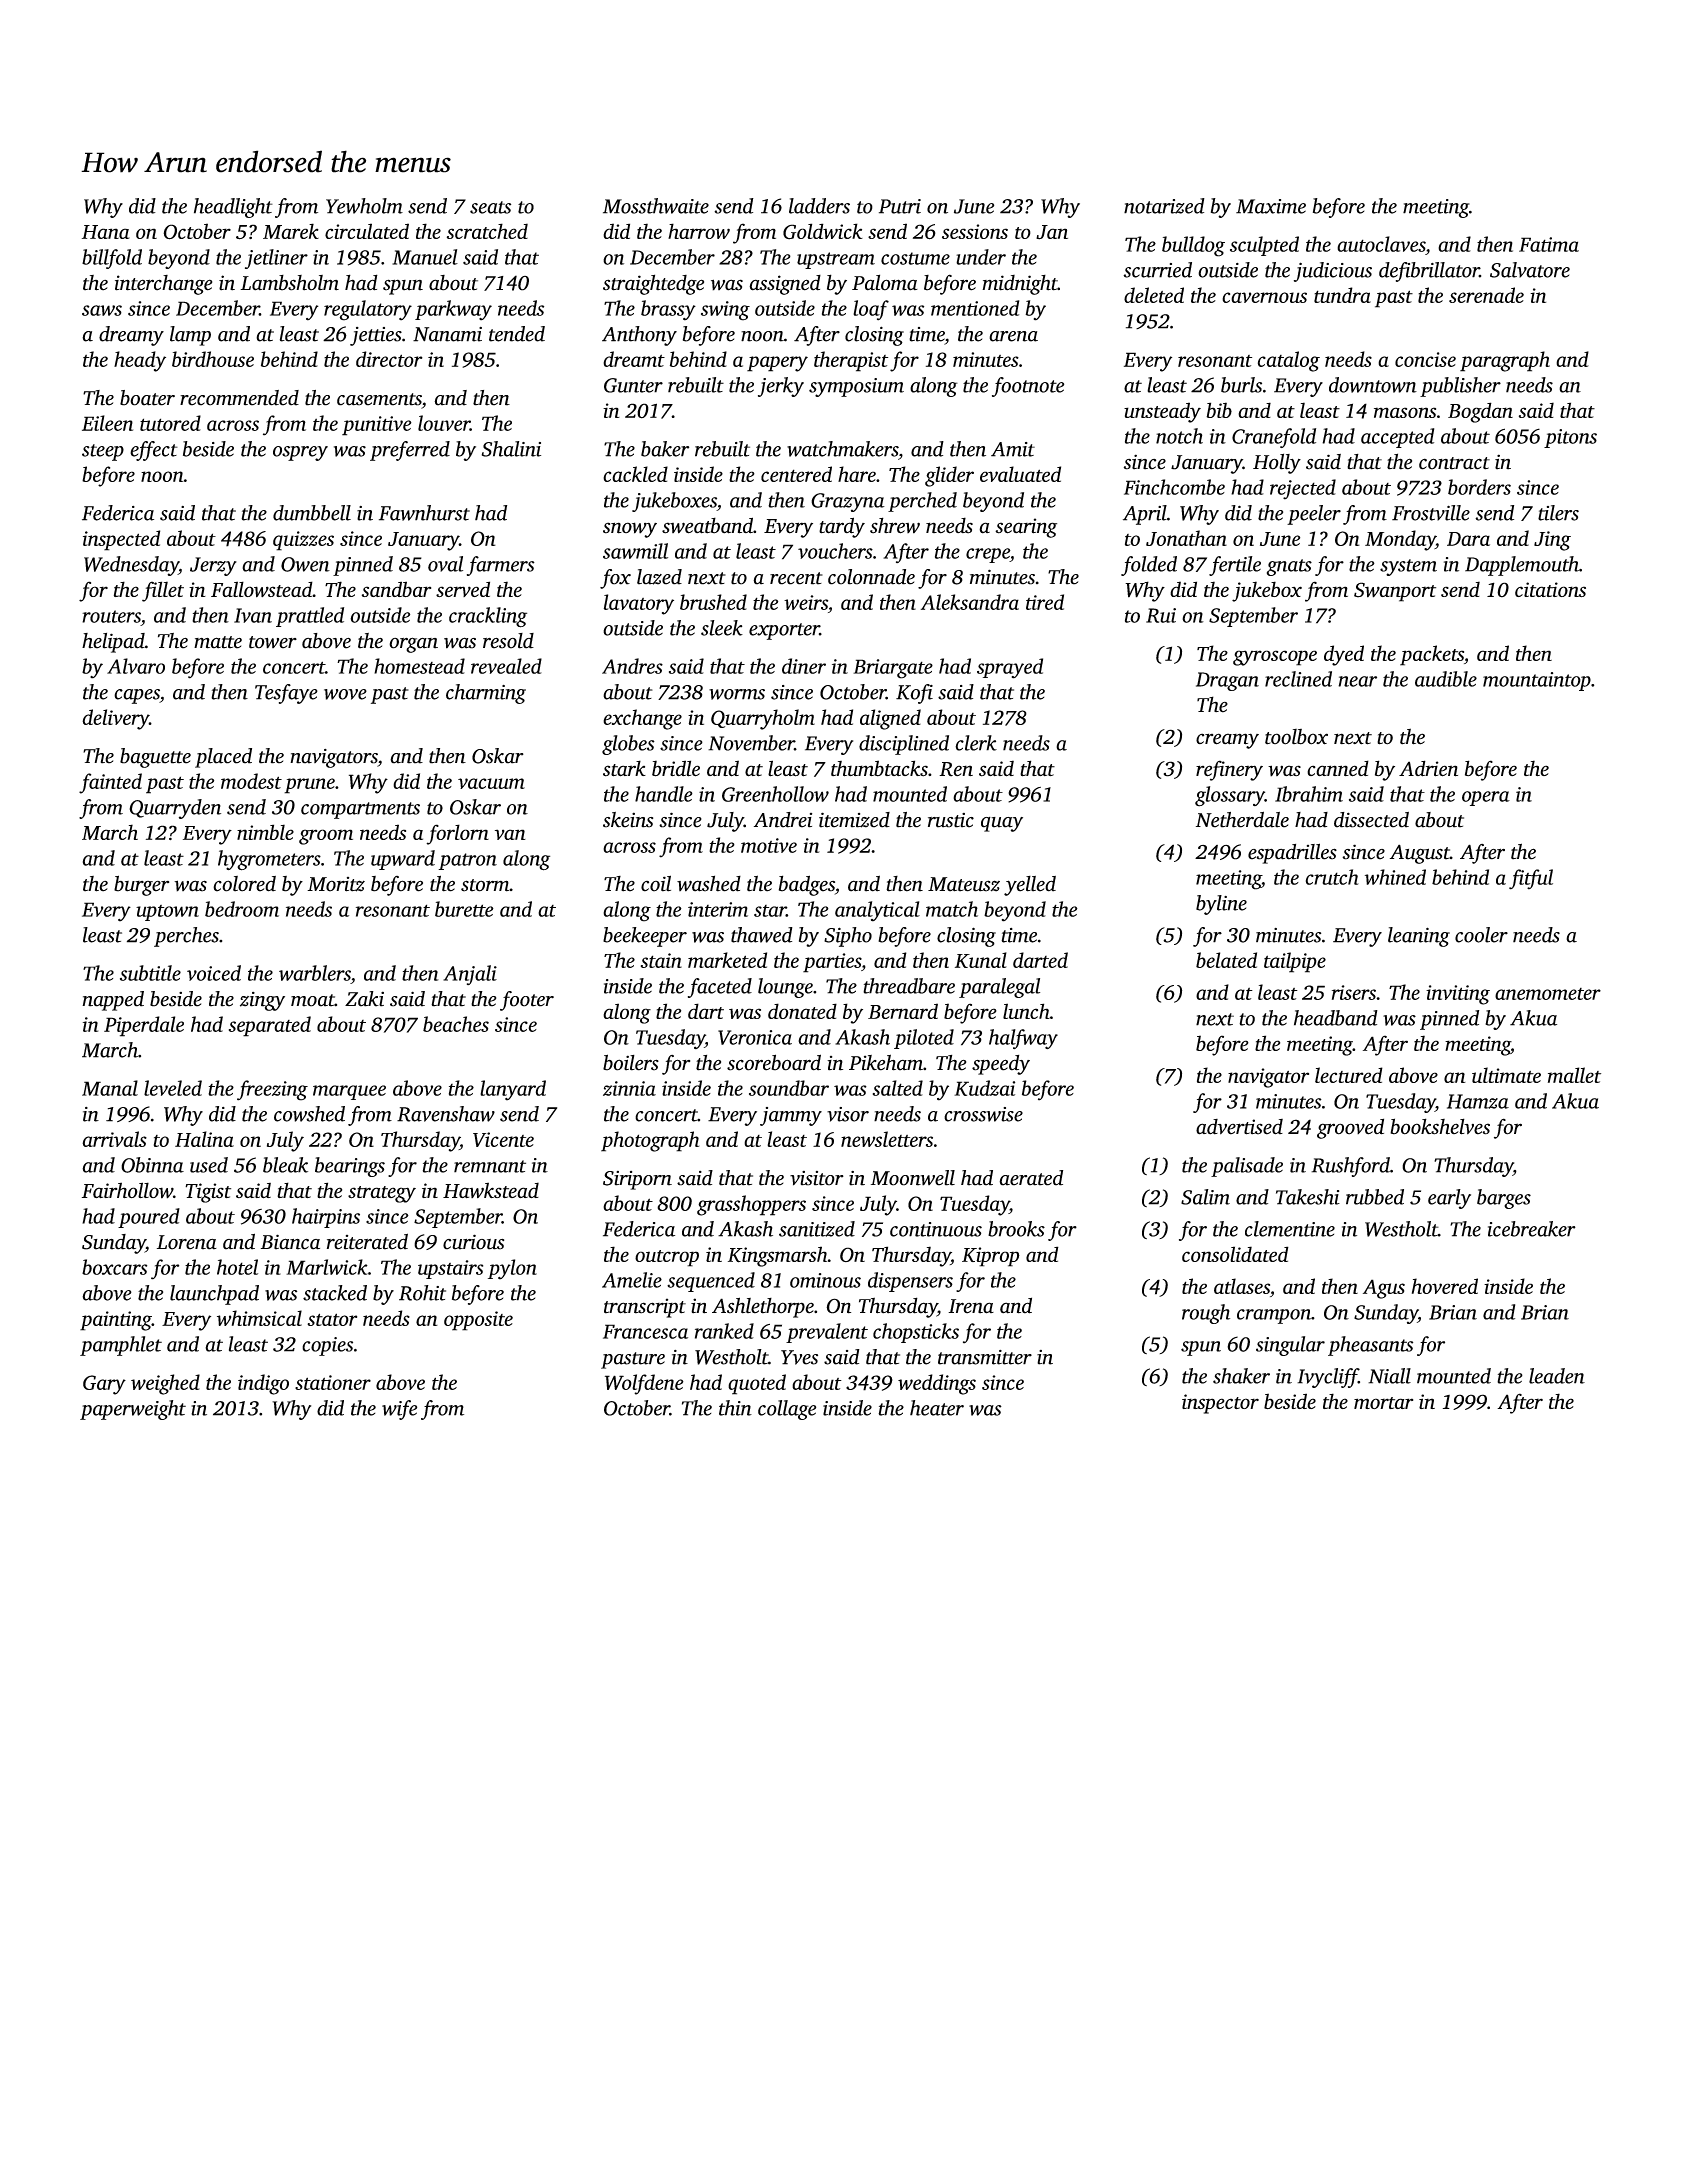 The image size is (1683, 2178). What do you see at coordinates (300, 453) in the screenshot?
I see `osprey` at bounding box center [300, 453].
